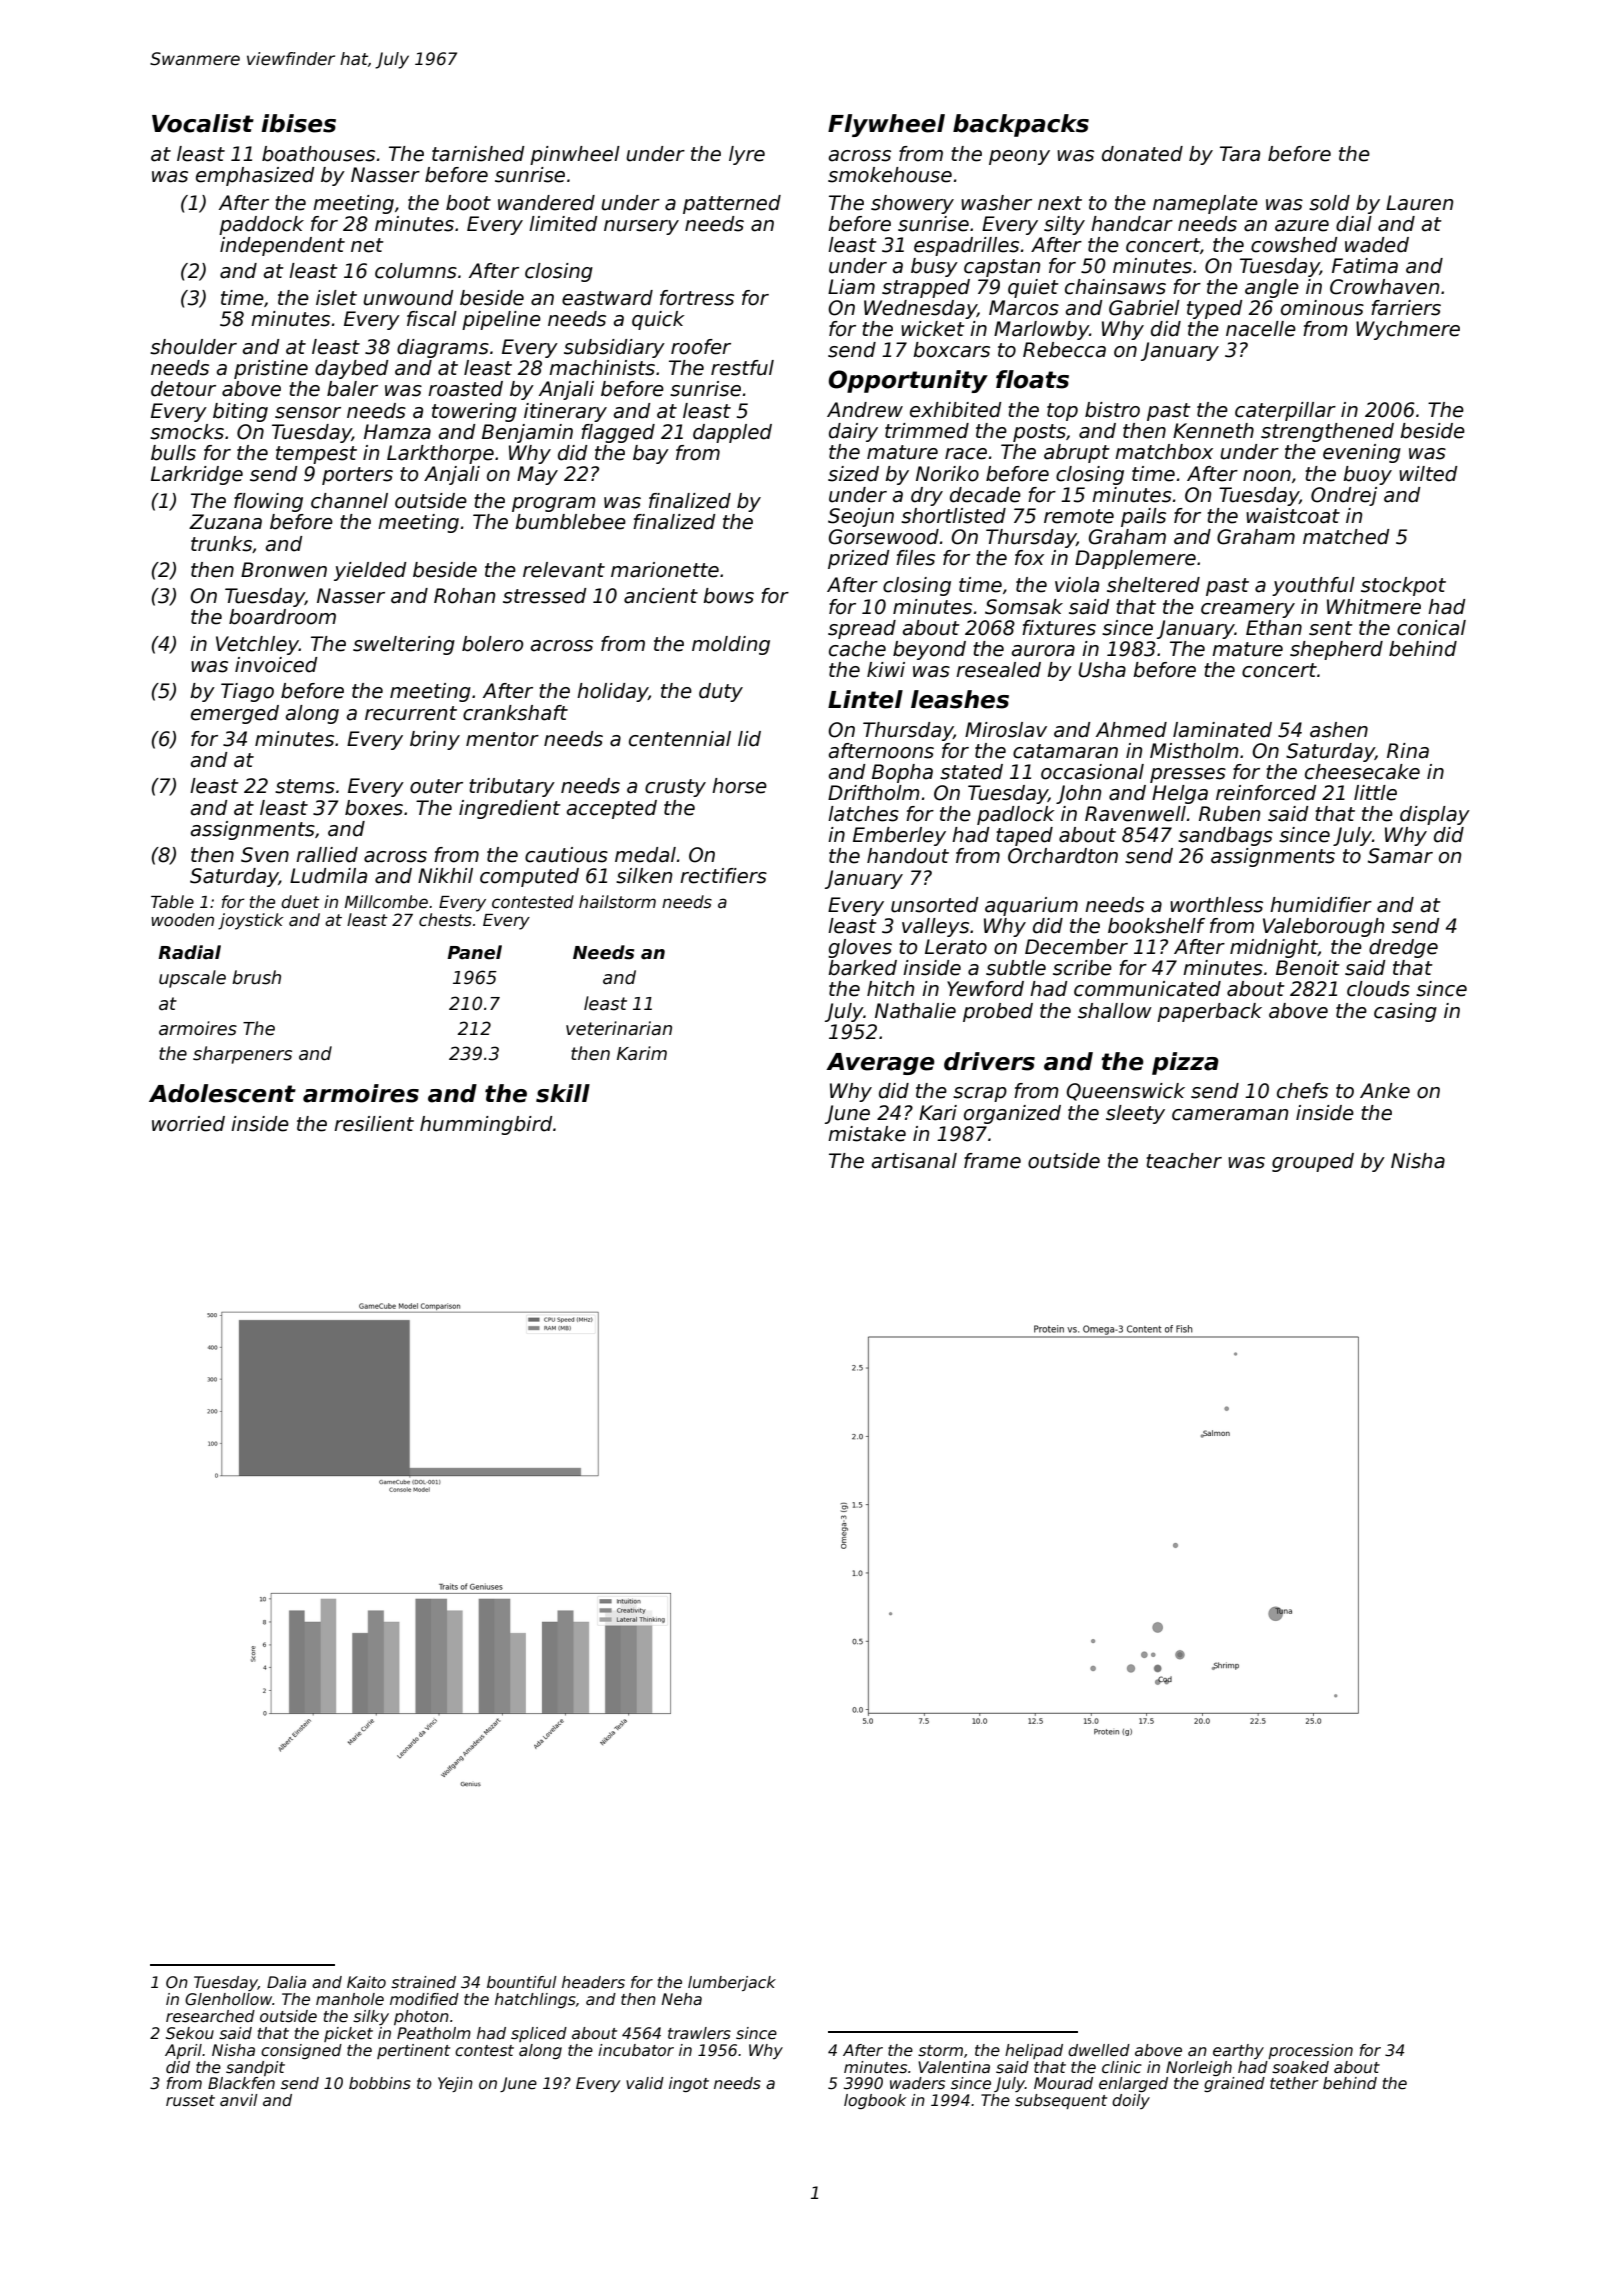  I want to click on Tara, so click(1240, 154).
